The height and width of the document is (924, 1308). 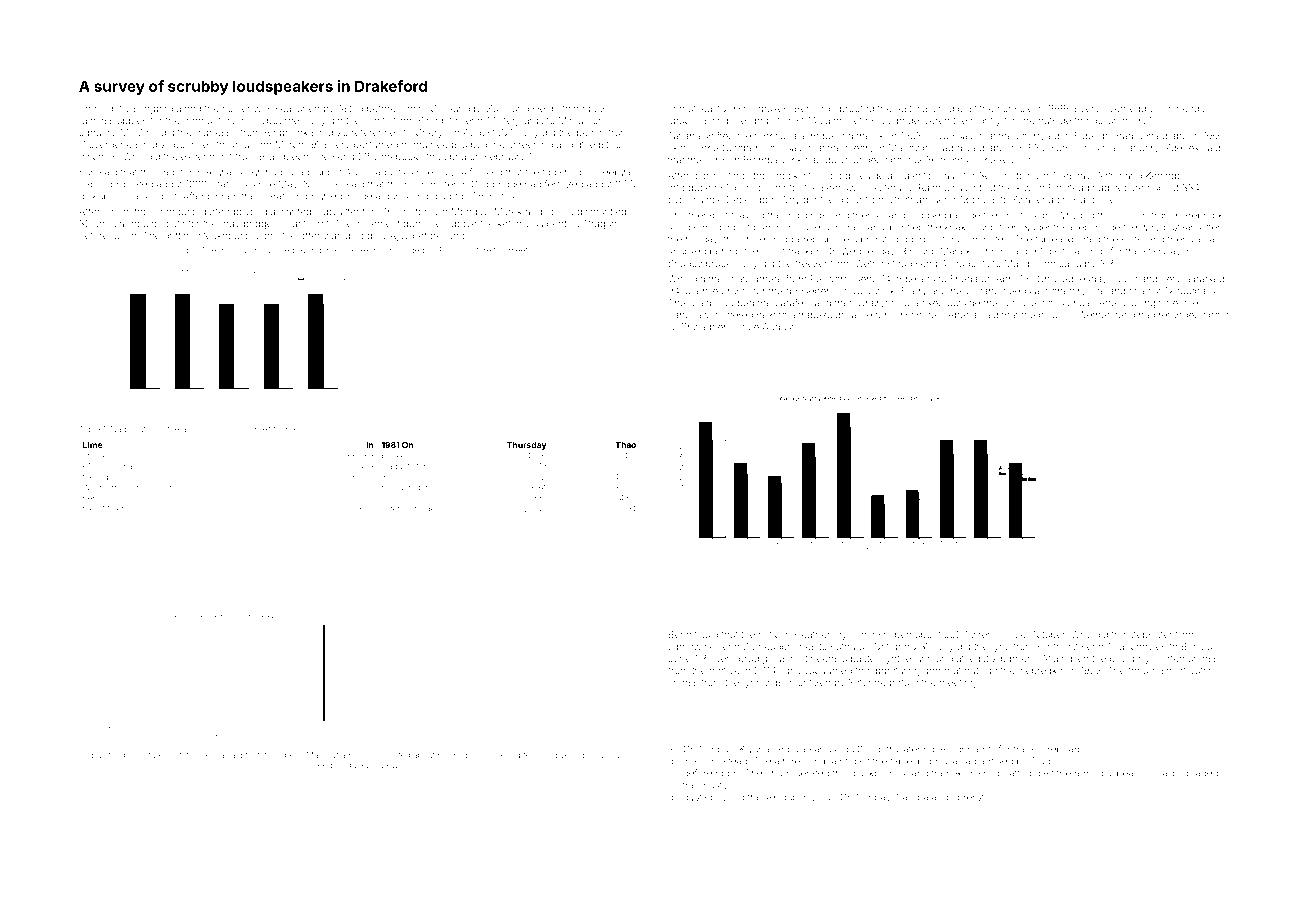 I want to click on Sandra, so click(x=912, y=797).
